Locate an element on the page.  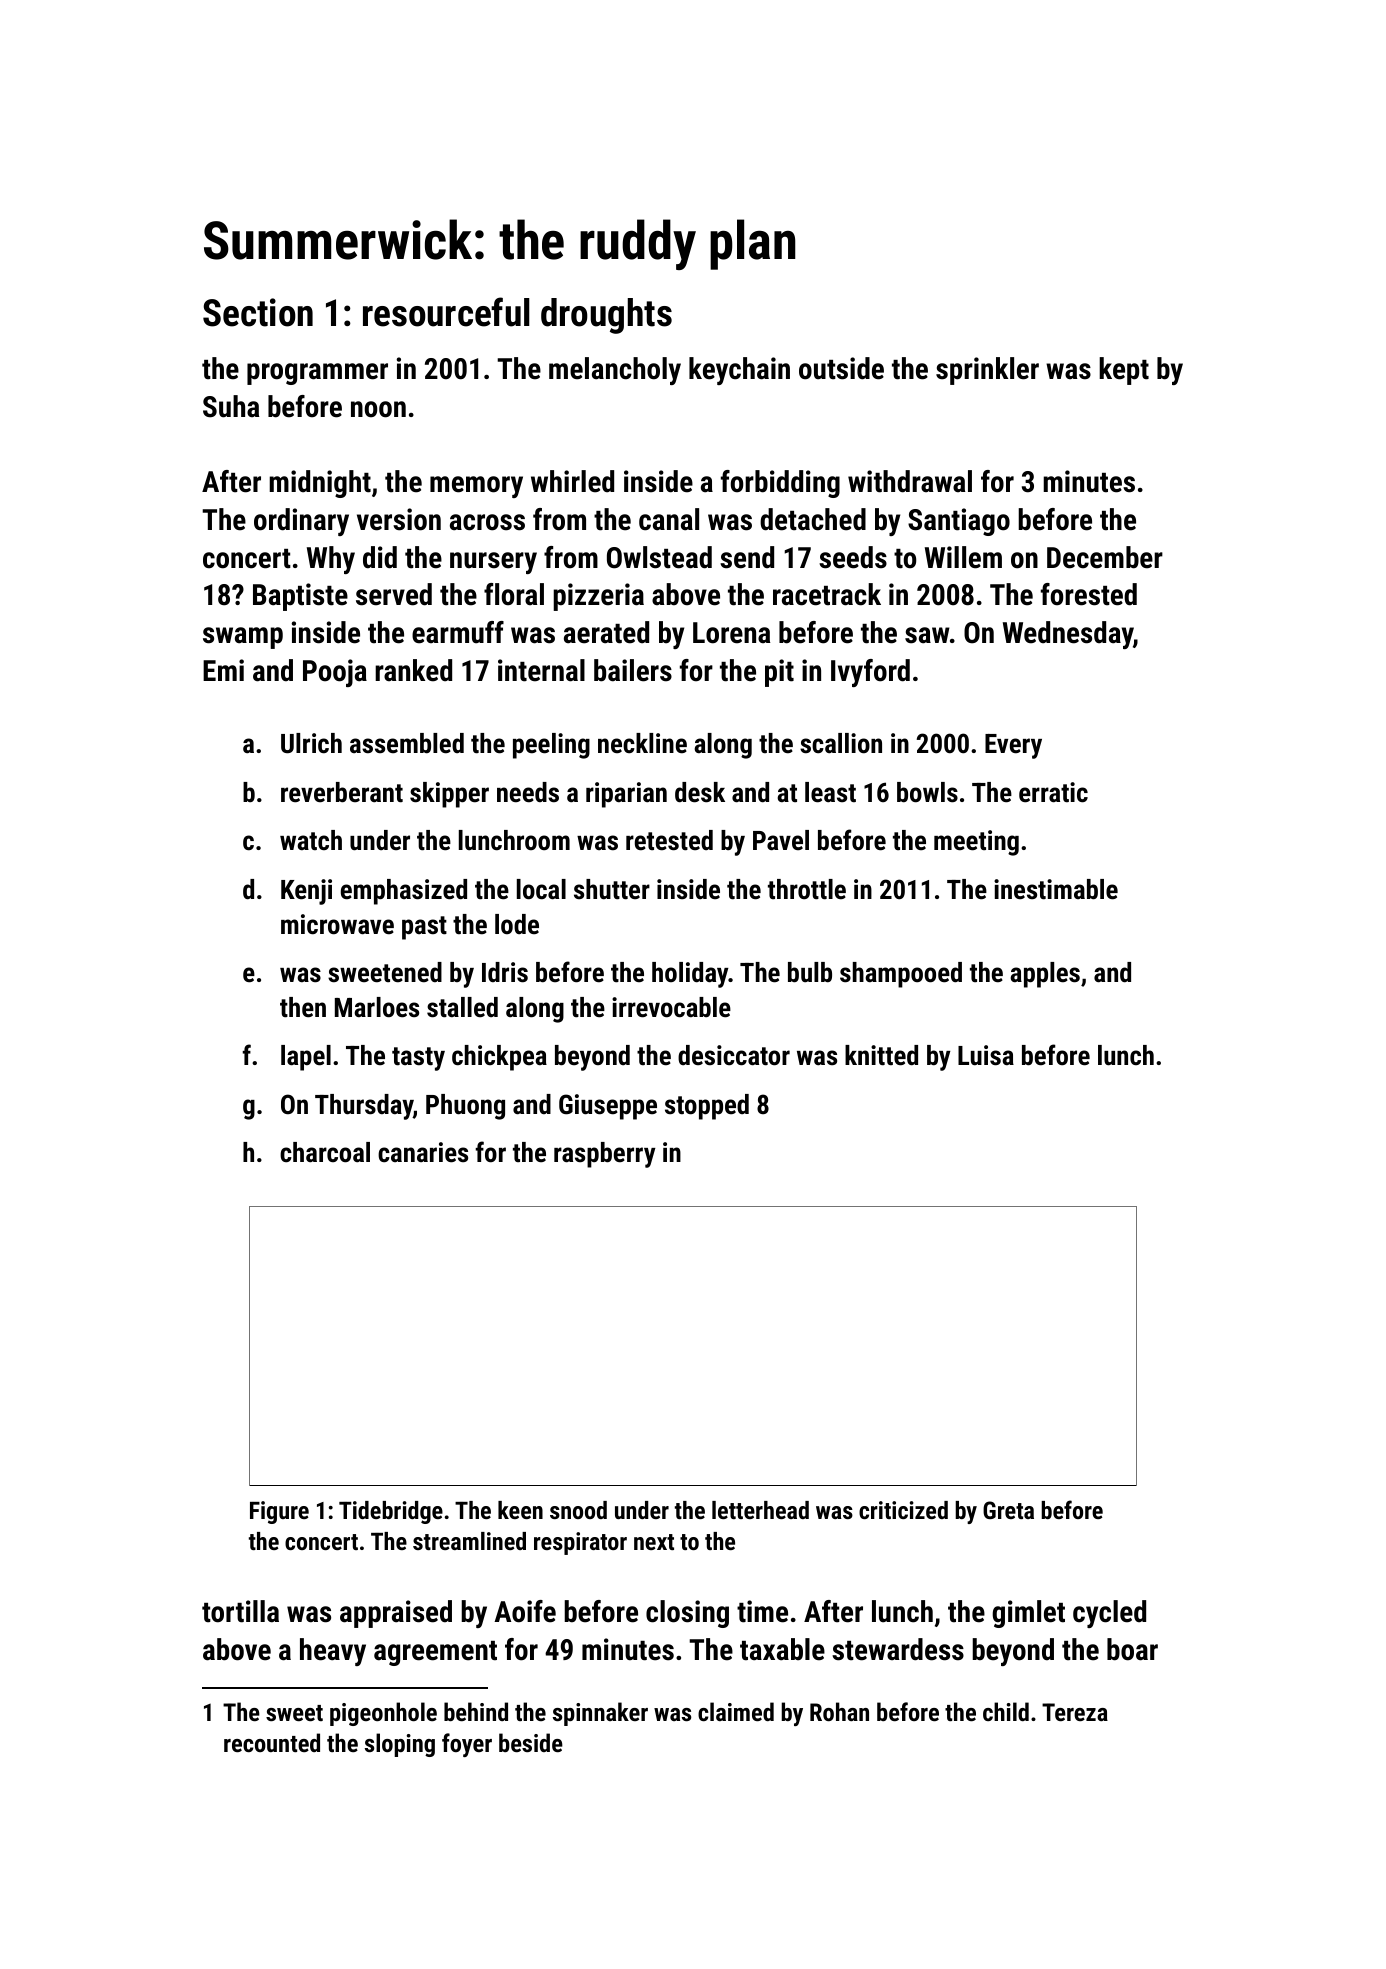
raspberry is located at coordinates (605, 1155).
